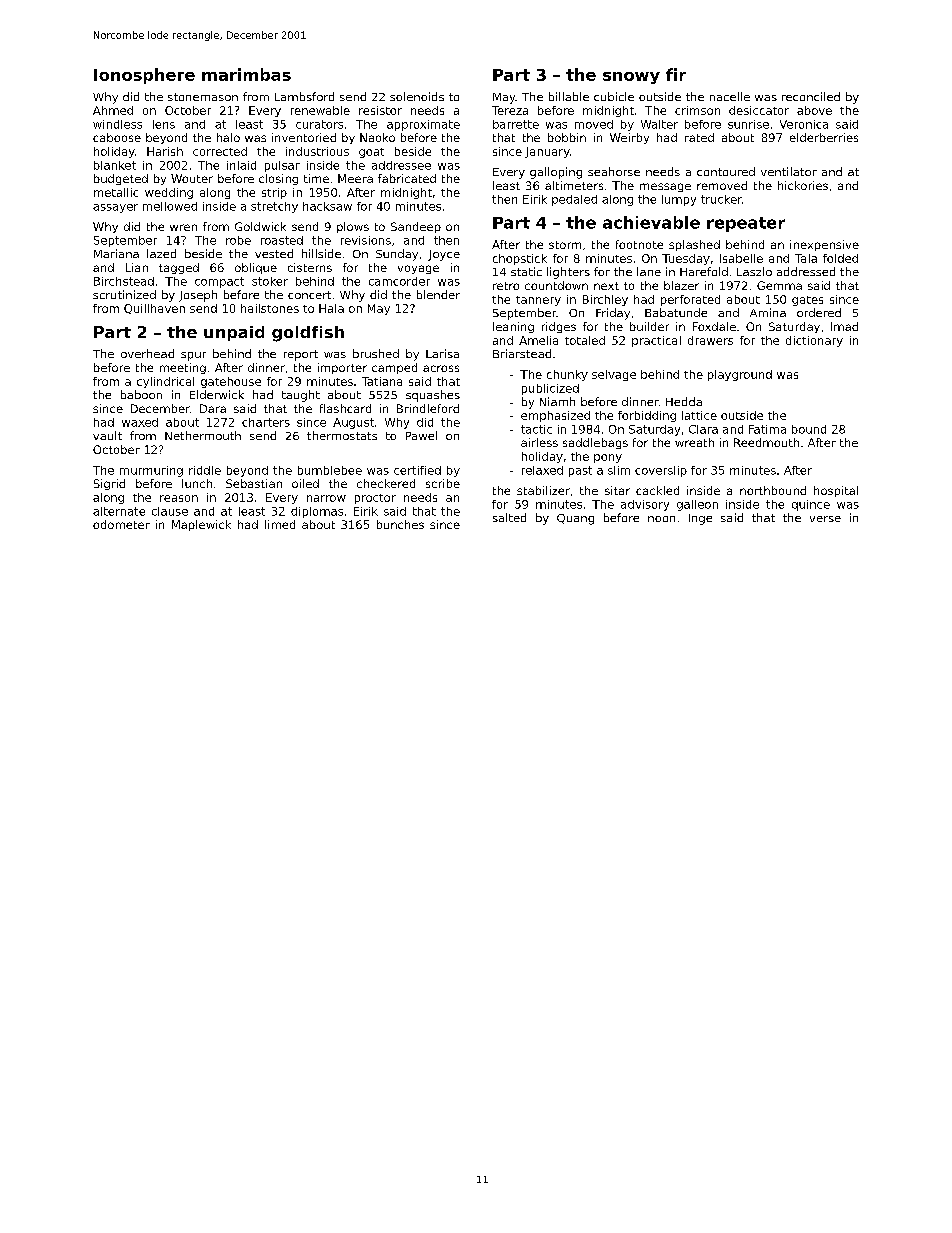 This screenshot has height=1233, width=952. Describe the element at coordinates (824, 137) in the screenshot. I see `elderberries` at that location.
